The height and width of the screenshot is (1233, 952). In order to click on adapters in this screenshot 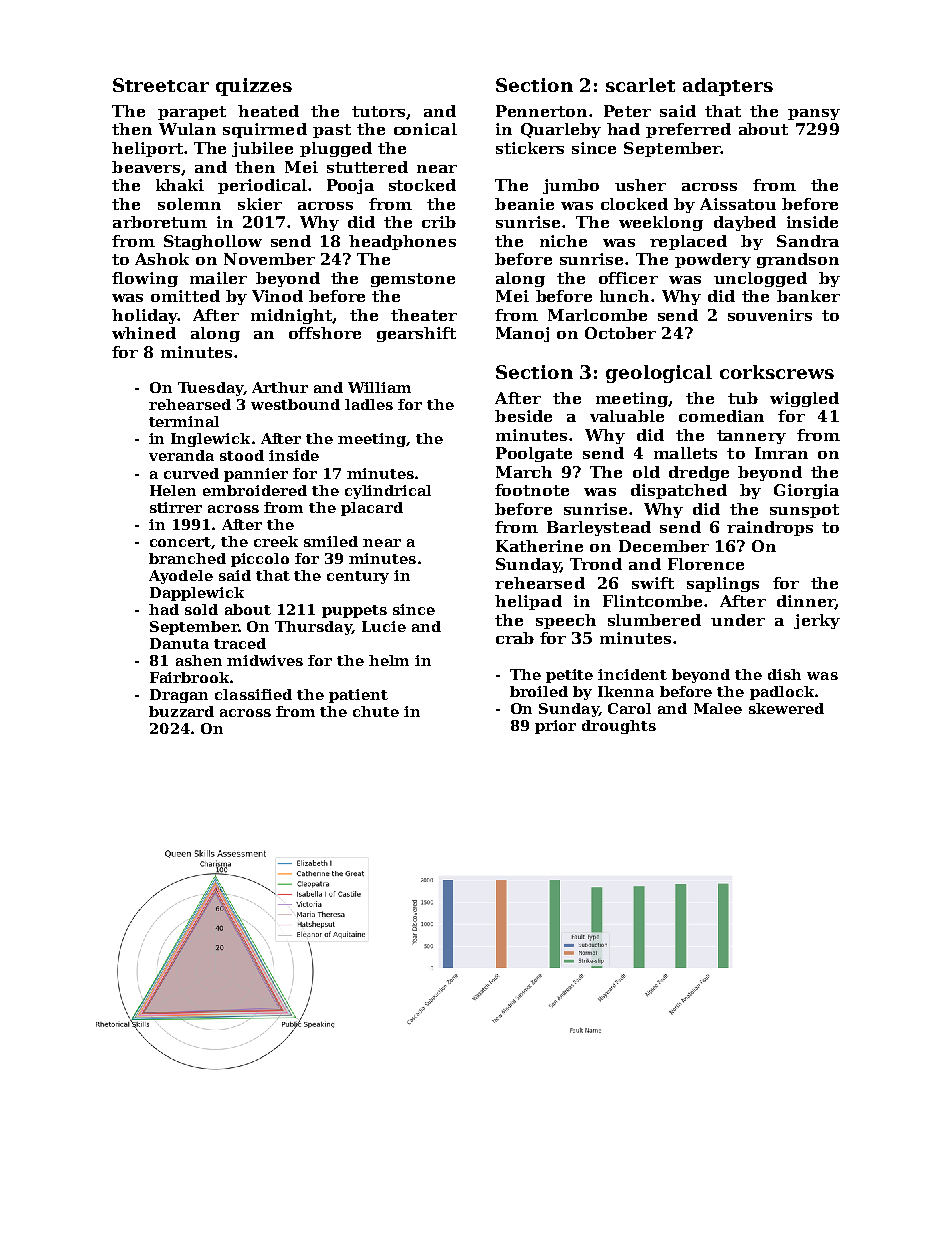, I will do `click(728, 87)`.
